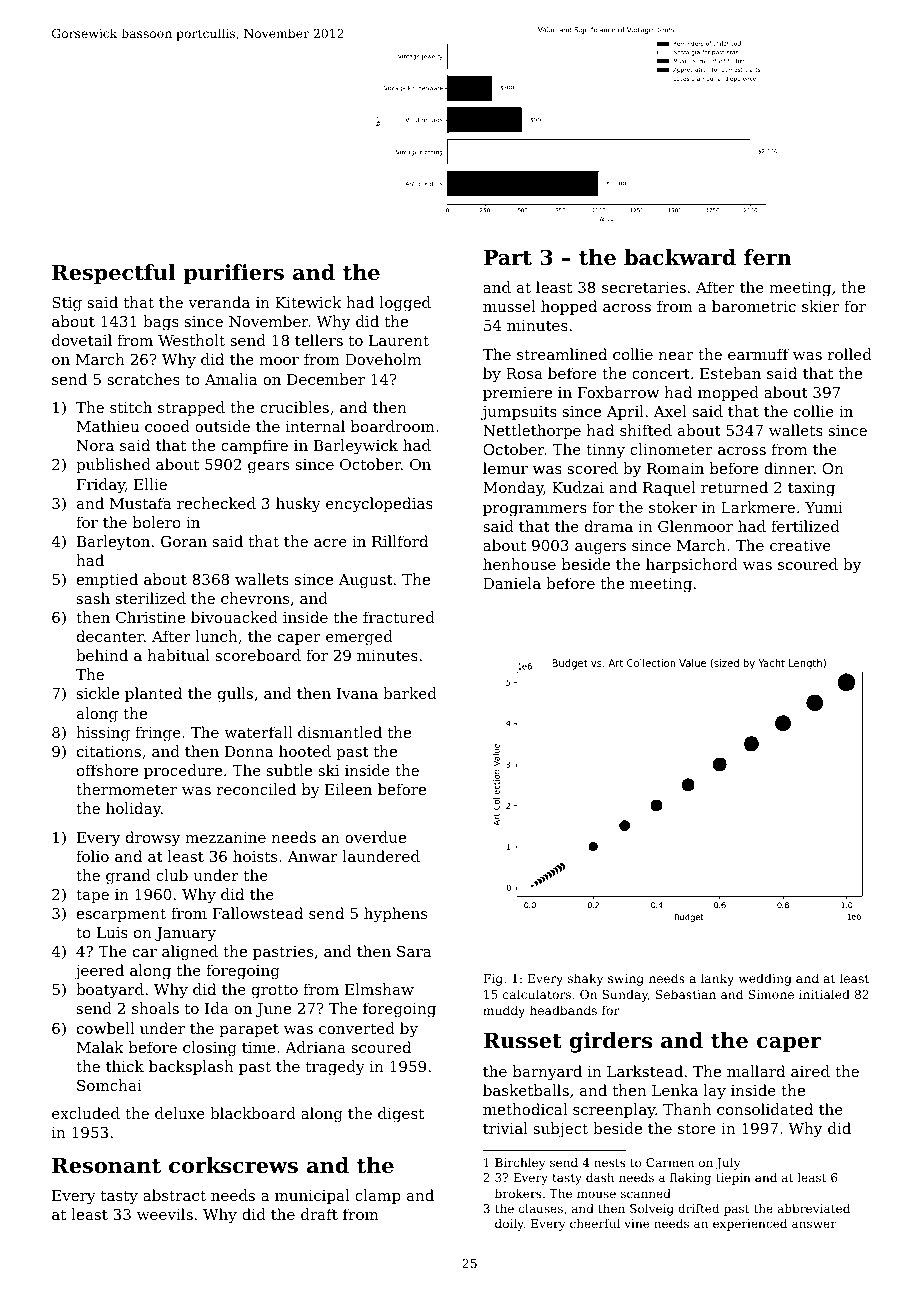 This page has width=924, height=1308. What do you see at coordinates (393, 426) in the page?
I see `boardroom` at bounding box center [393, 426].
